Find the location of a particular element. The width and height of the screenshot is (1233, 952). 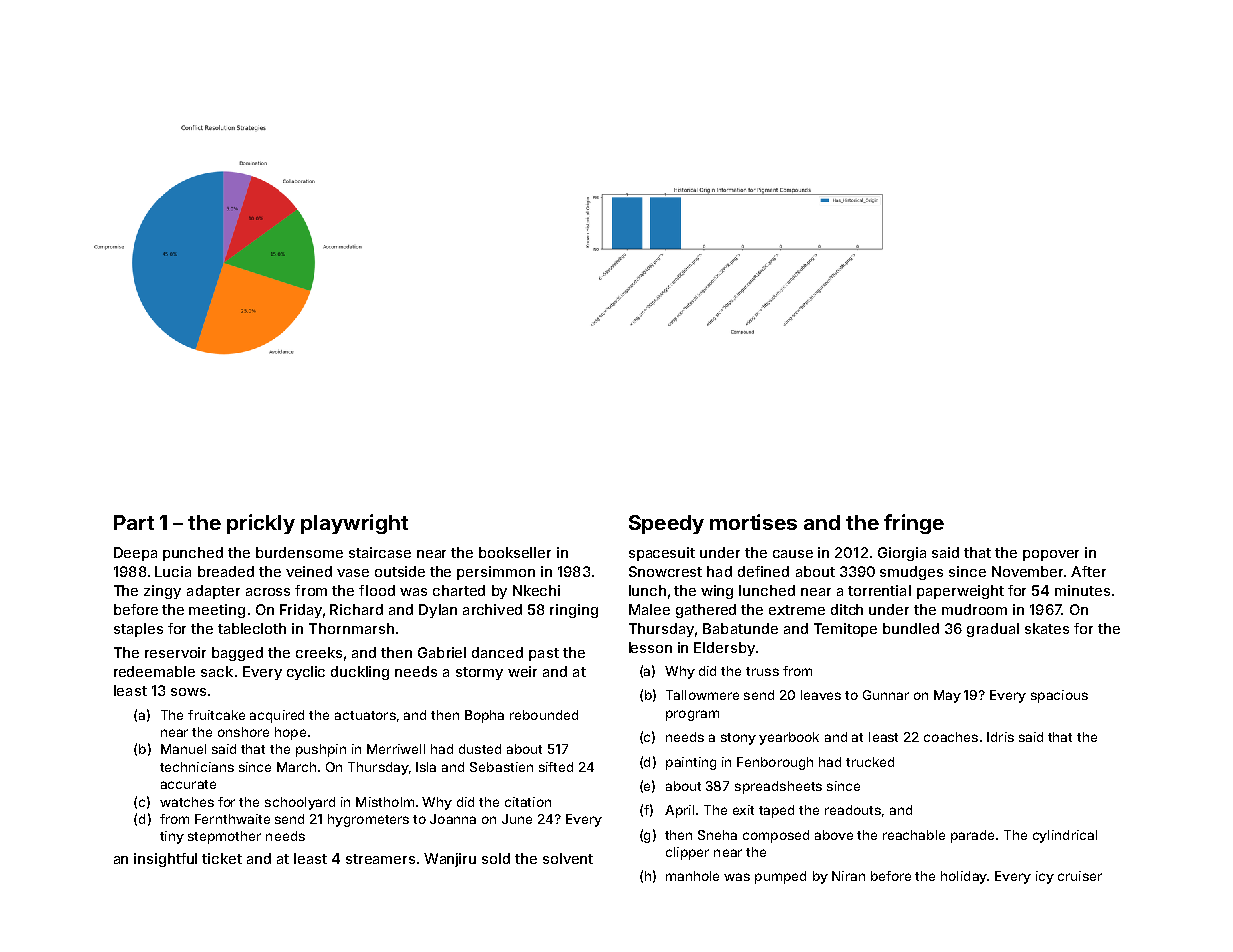

painting is located at coordinates (691, 763).
